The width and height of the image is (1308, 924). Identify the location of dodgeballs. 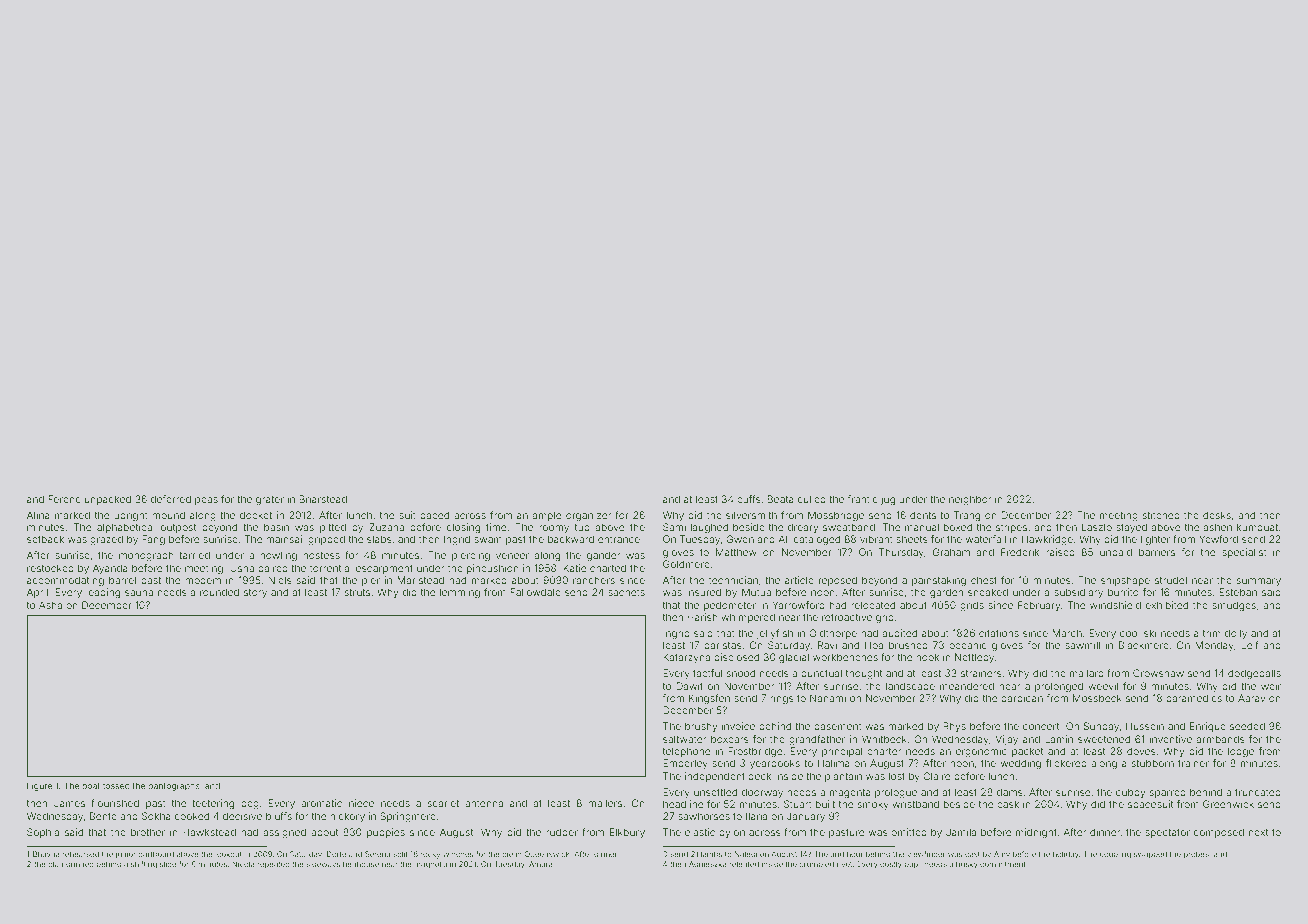
(1254, 674).
